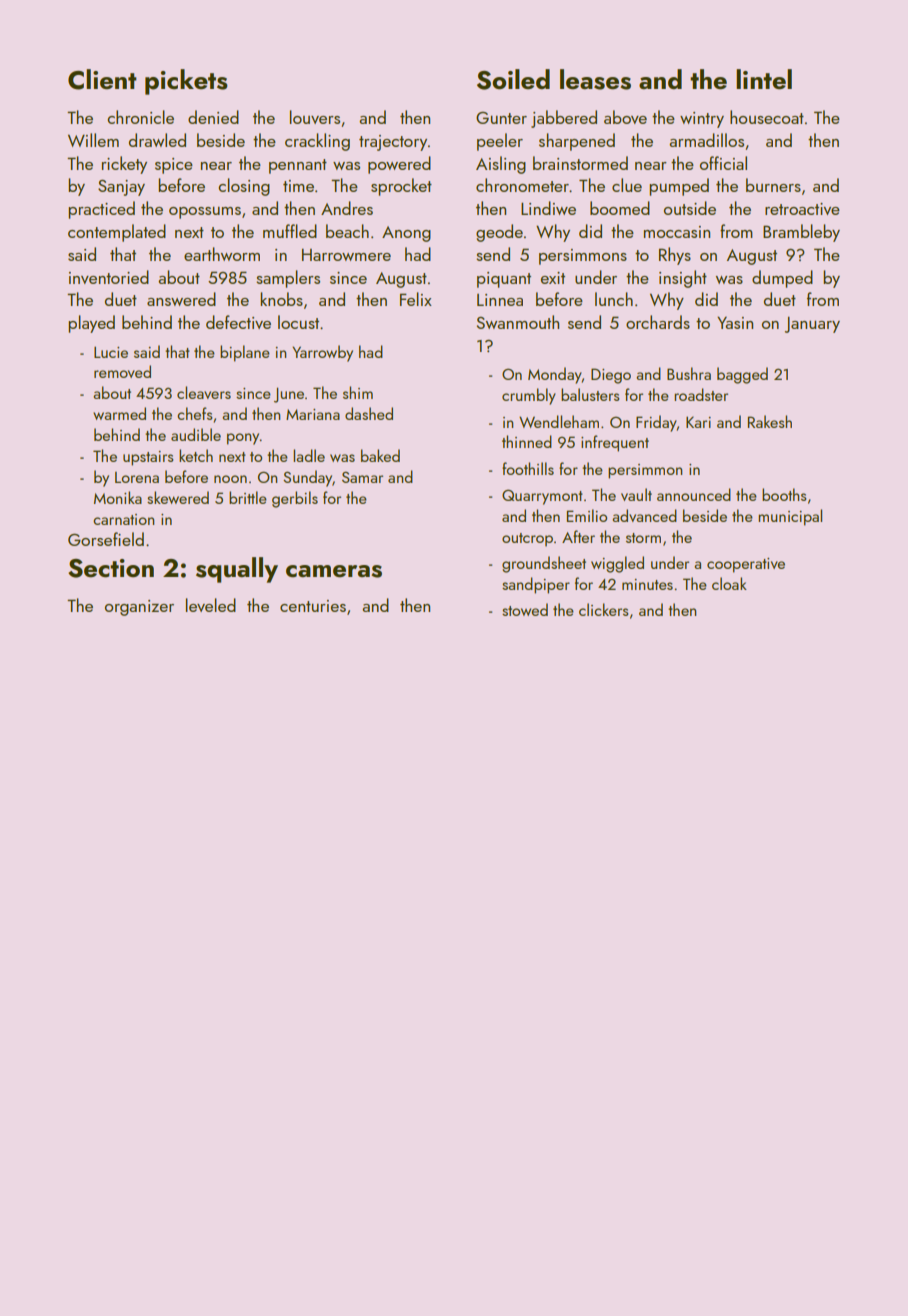 Image resolution: width=908 pixels, height=1316 pixels. What do you see at coordinates (536, 585) in the screenshot?
I see `sandpiper` at bounding box center [536, 585].
